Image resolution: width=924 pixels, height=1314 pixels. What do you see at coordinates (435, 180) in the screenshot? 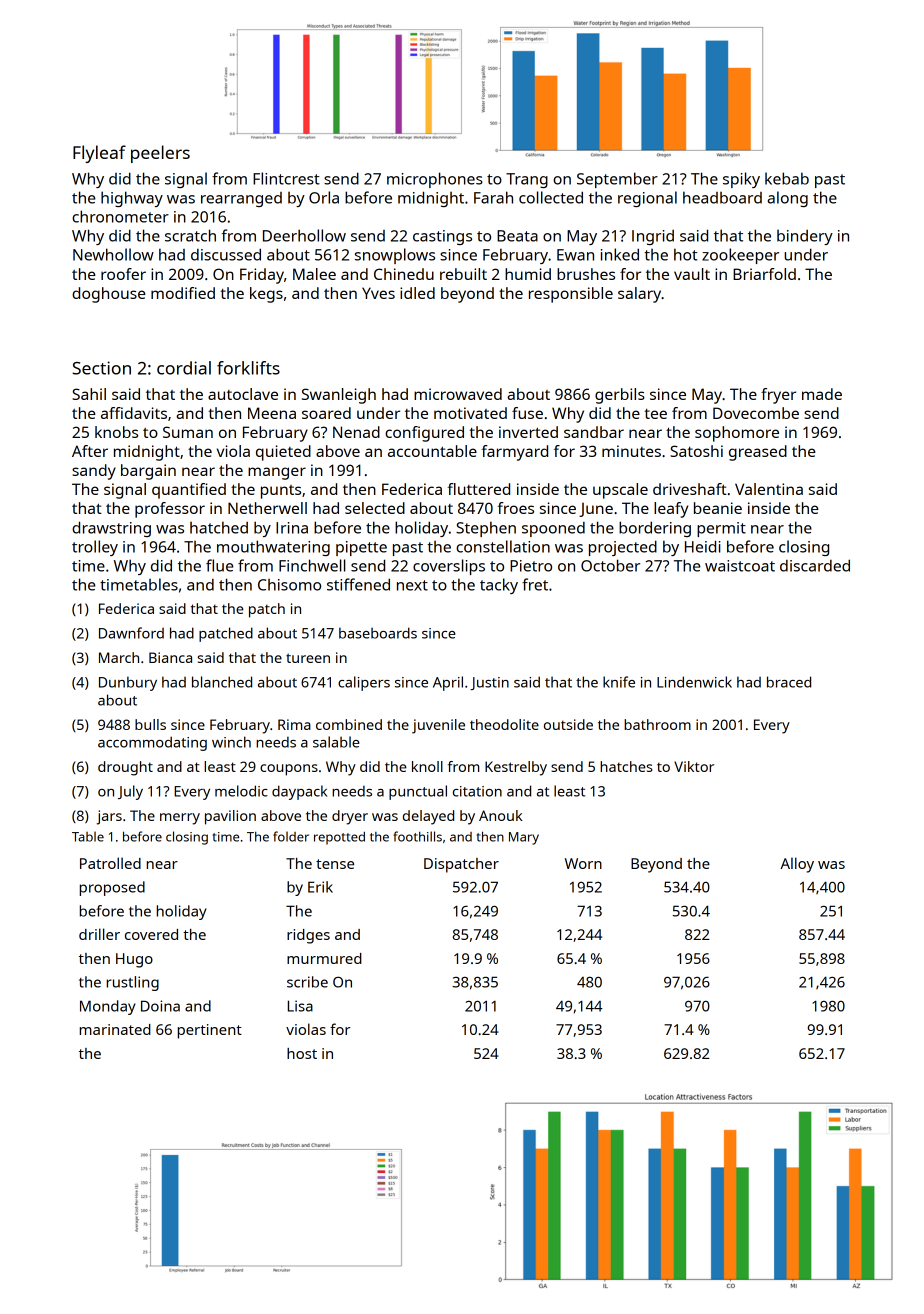
I see `microphones` at bounding box center [435, 180].
